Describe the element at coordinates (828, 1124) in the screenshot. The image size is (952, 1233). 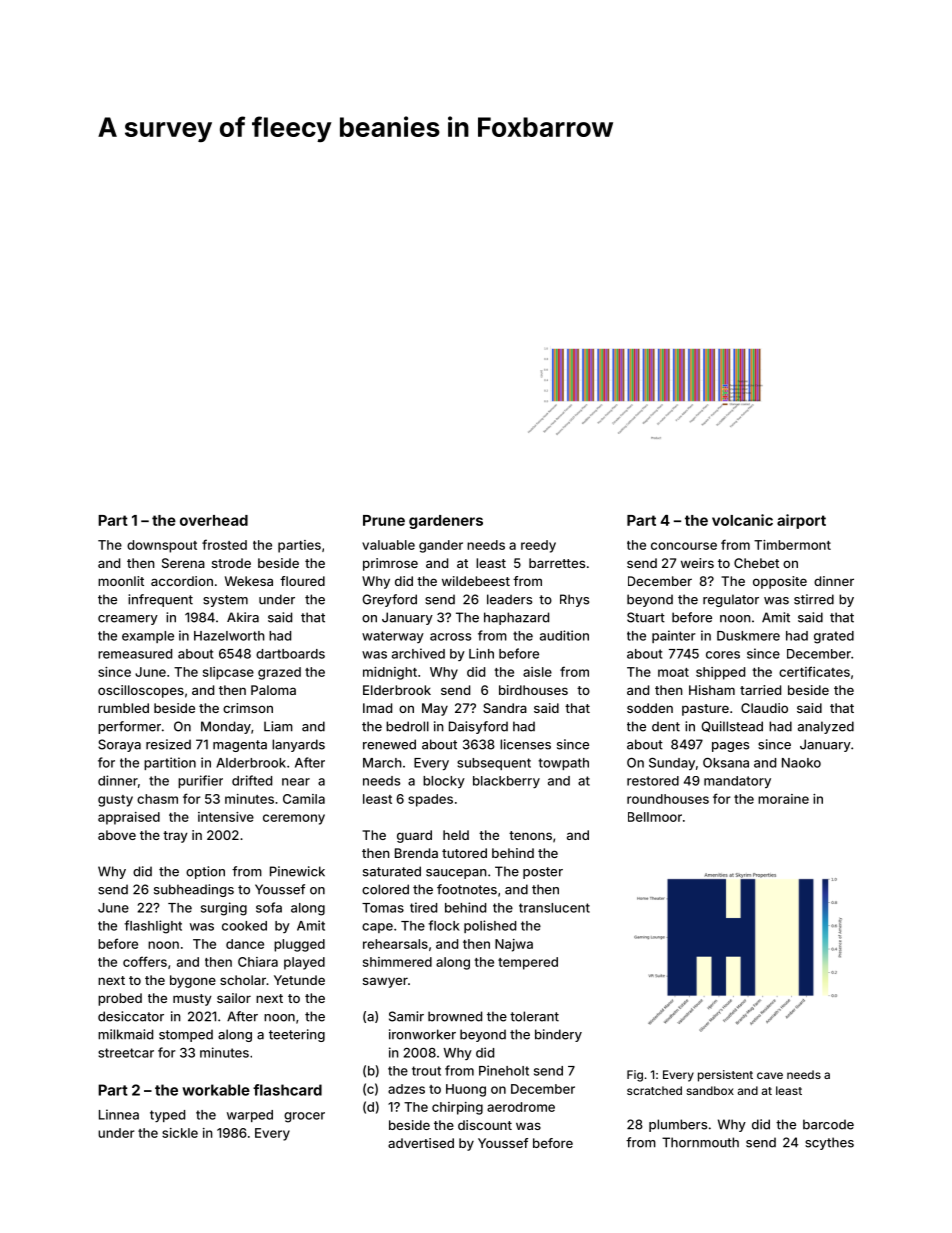
I see `barcode` at that location.
